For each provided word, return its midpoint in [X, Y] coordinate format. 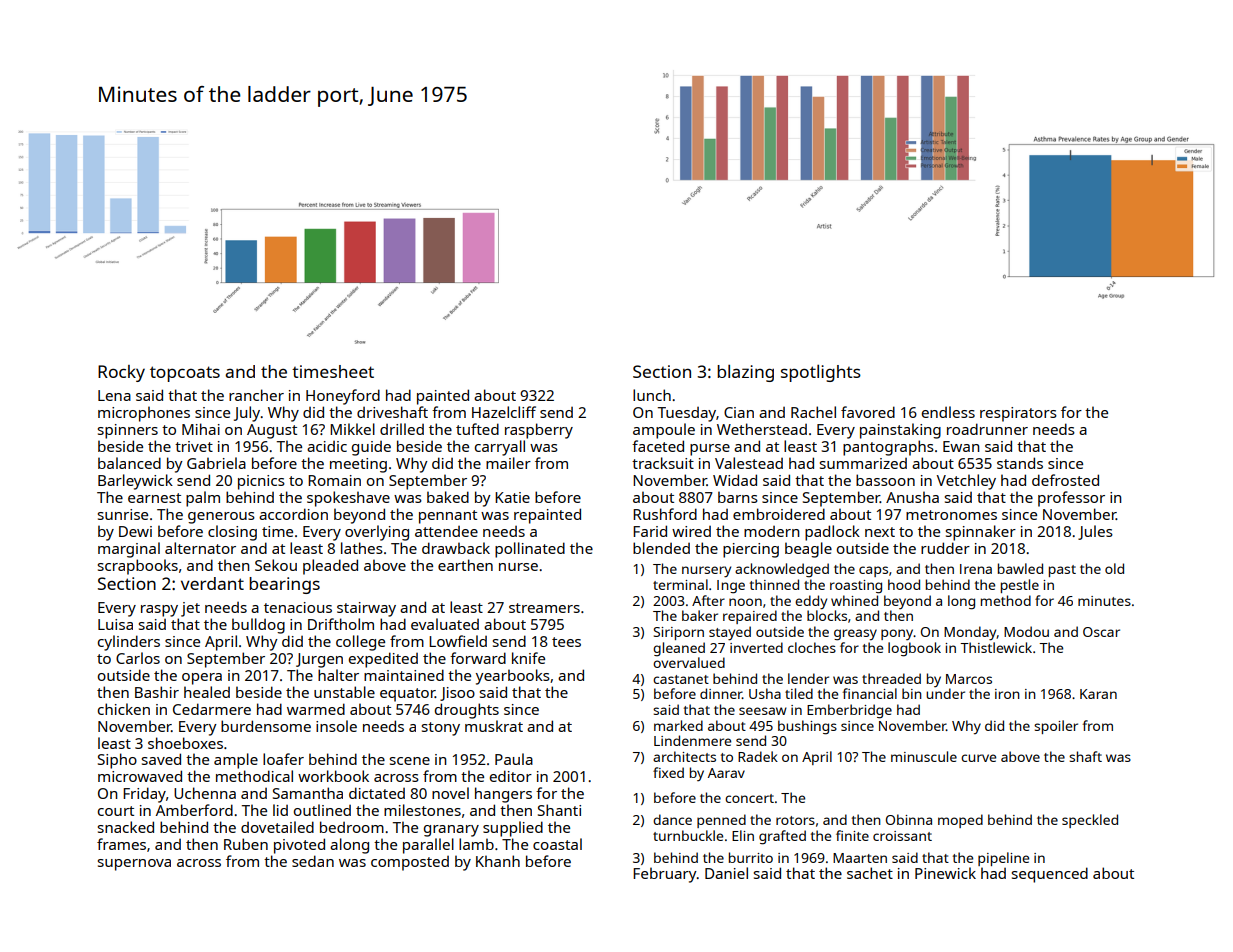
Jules [1095, 532]
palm [203, 499]
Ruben [246, 844]
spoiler [1056, 727]
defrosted [1065, 480]
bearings [284, 585]
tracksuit [663, 463]
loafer [283, 759]
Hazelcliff [504, 412]
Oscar [1101, 632]
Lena [114, 395]
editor [511, 776]
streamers [544, 608]
